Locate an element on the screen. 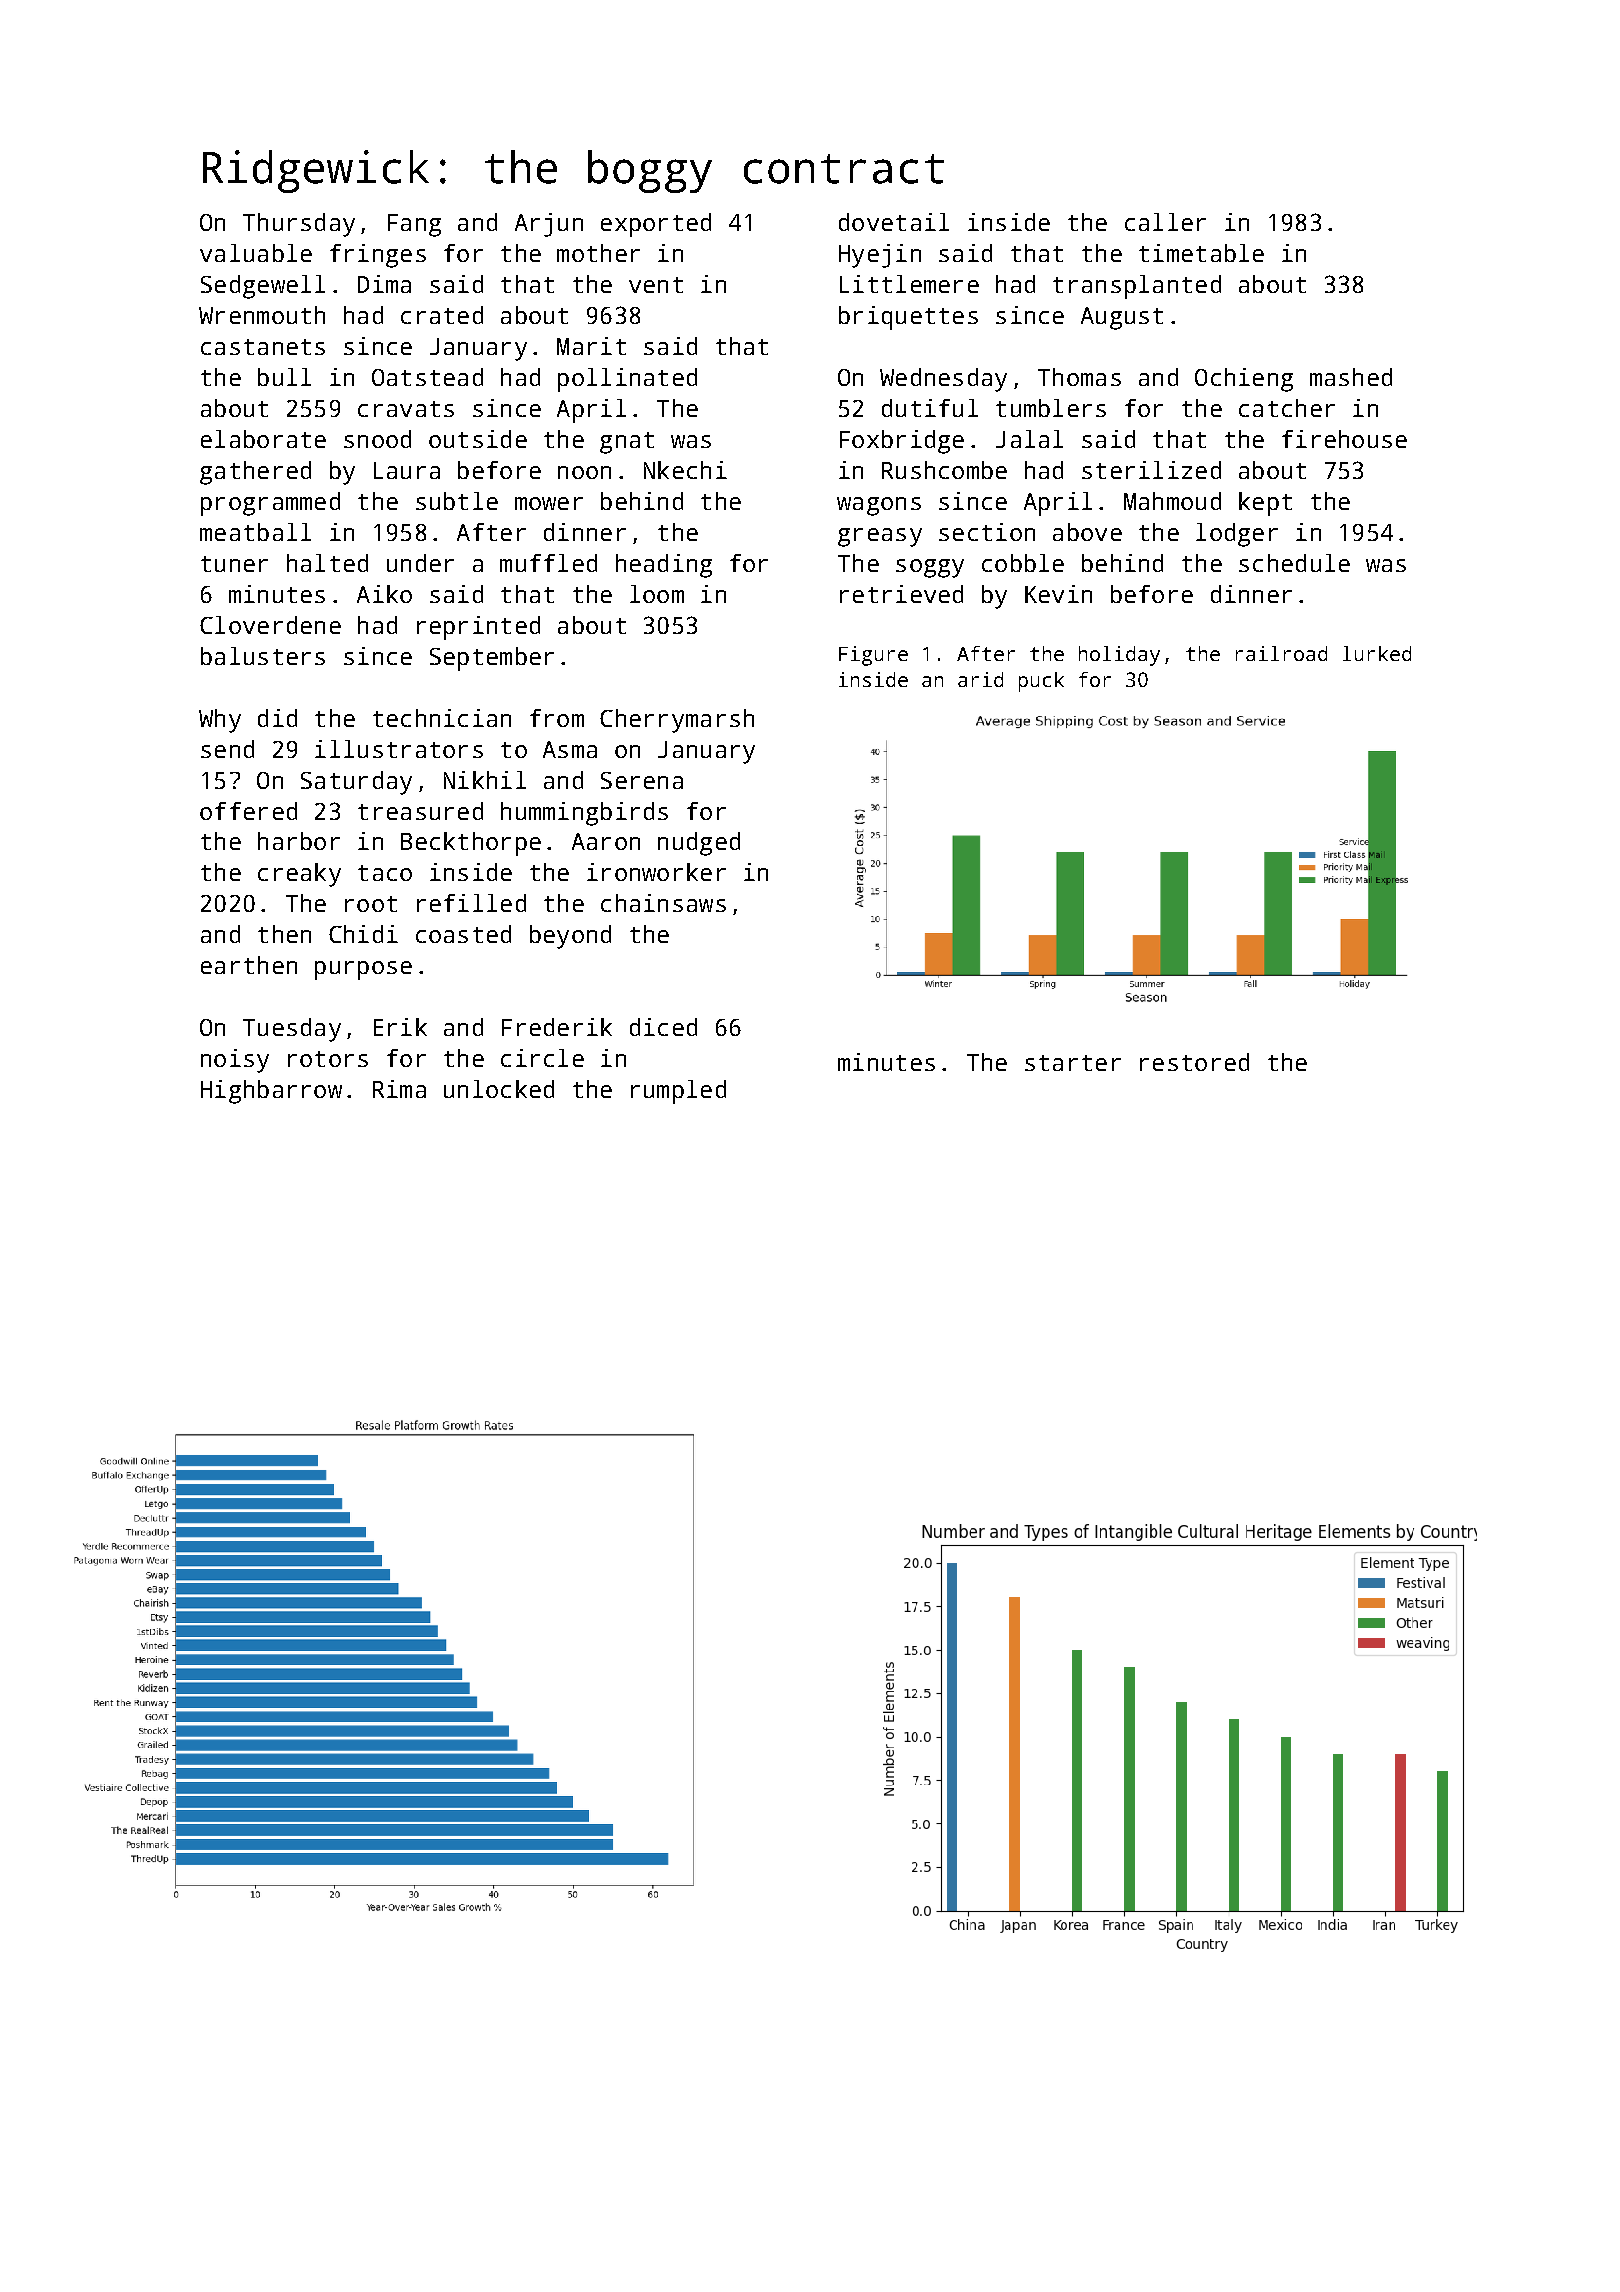 The width and height of the screenshot is (1620, 2292). crated is located at coordinates (442, 315).
